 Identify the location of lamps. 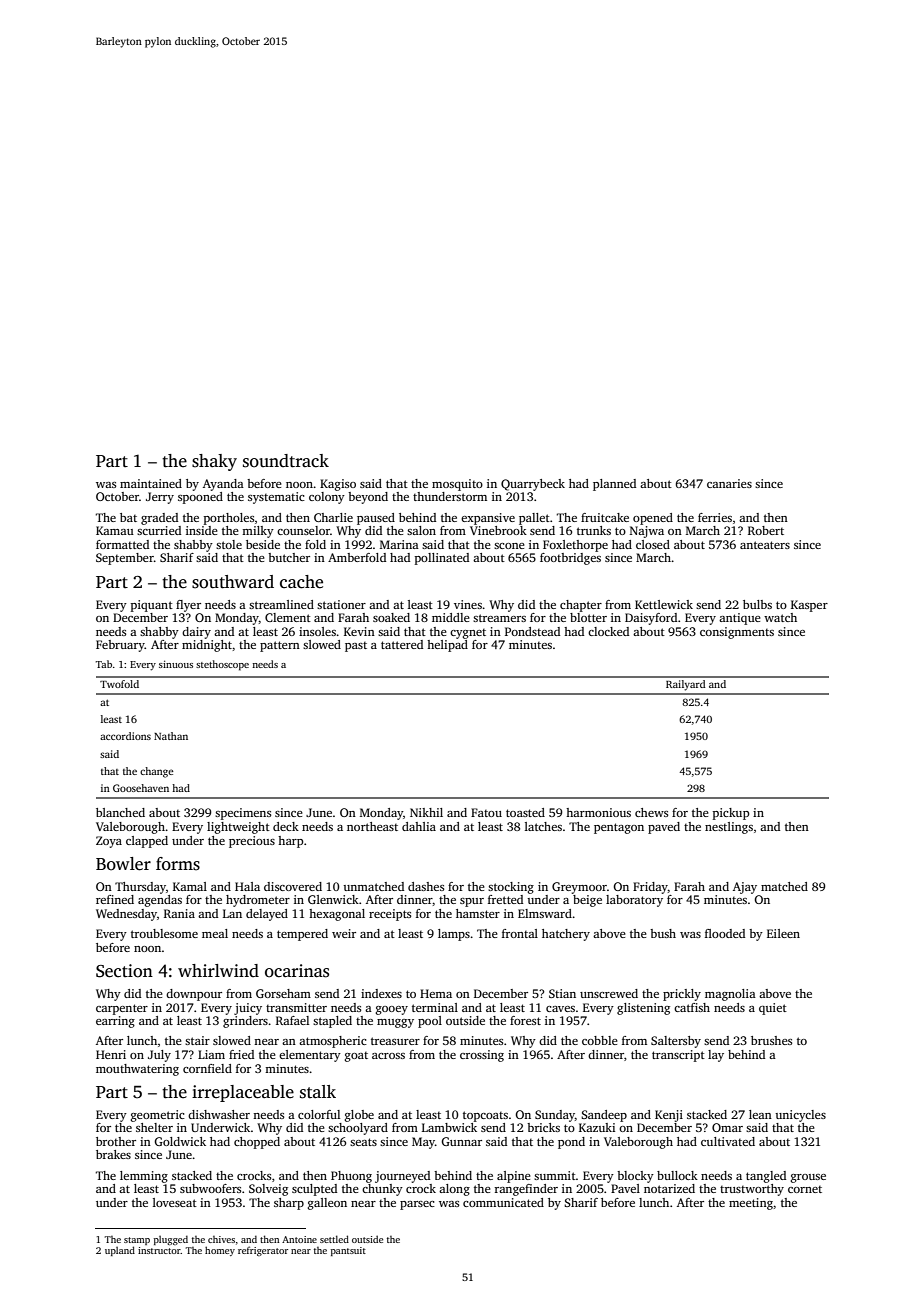
(454, 935).
